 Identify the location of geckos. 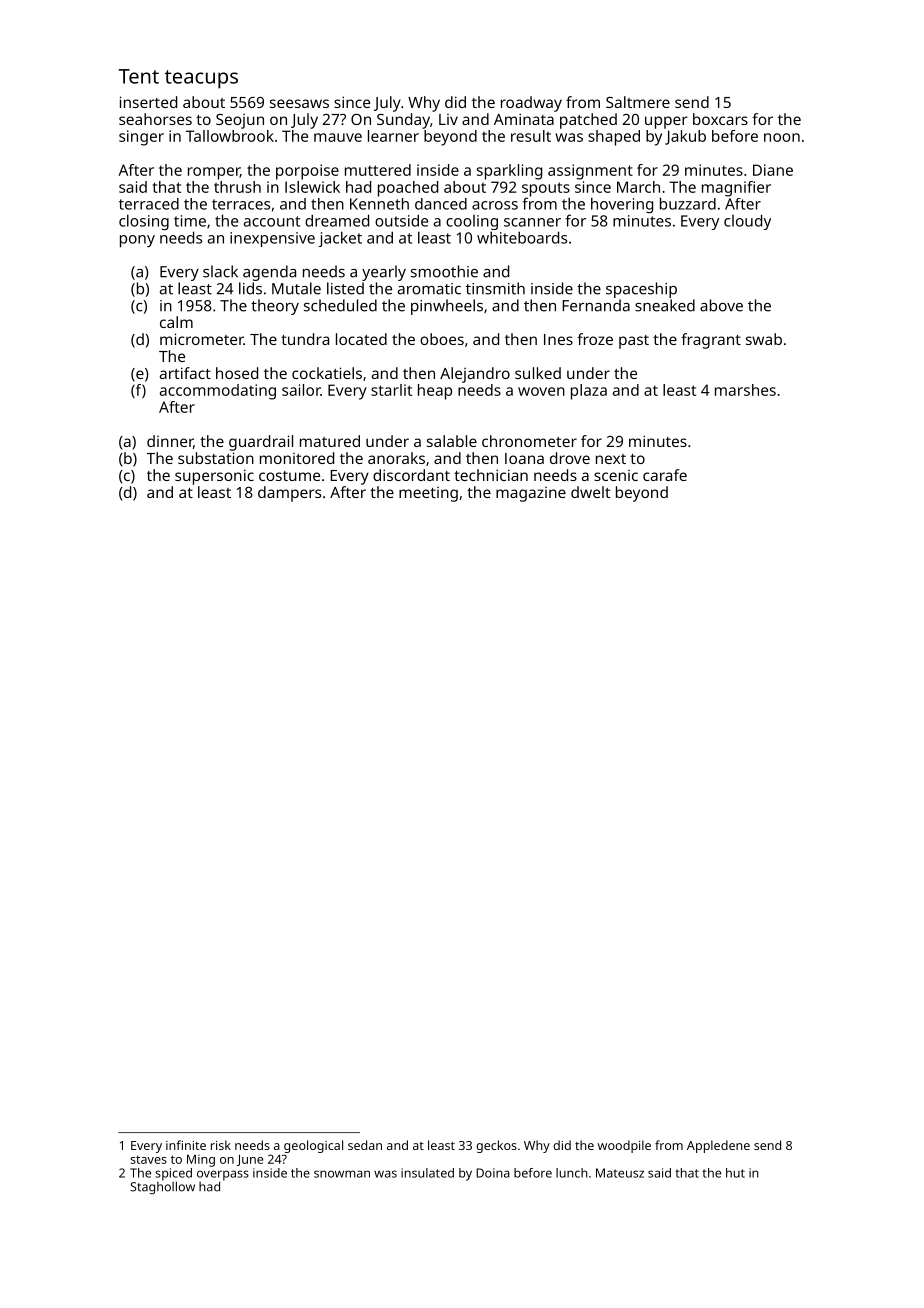
(496, 1146).
